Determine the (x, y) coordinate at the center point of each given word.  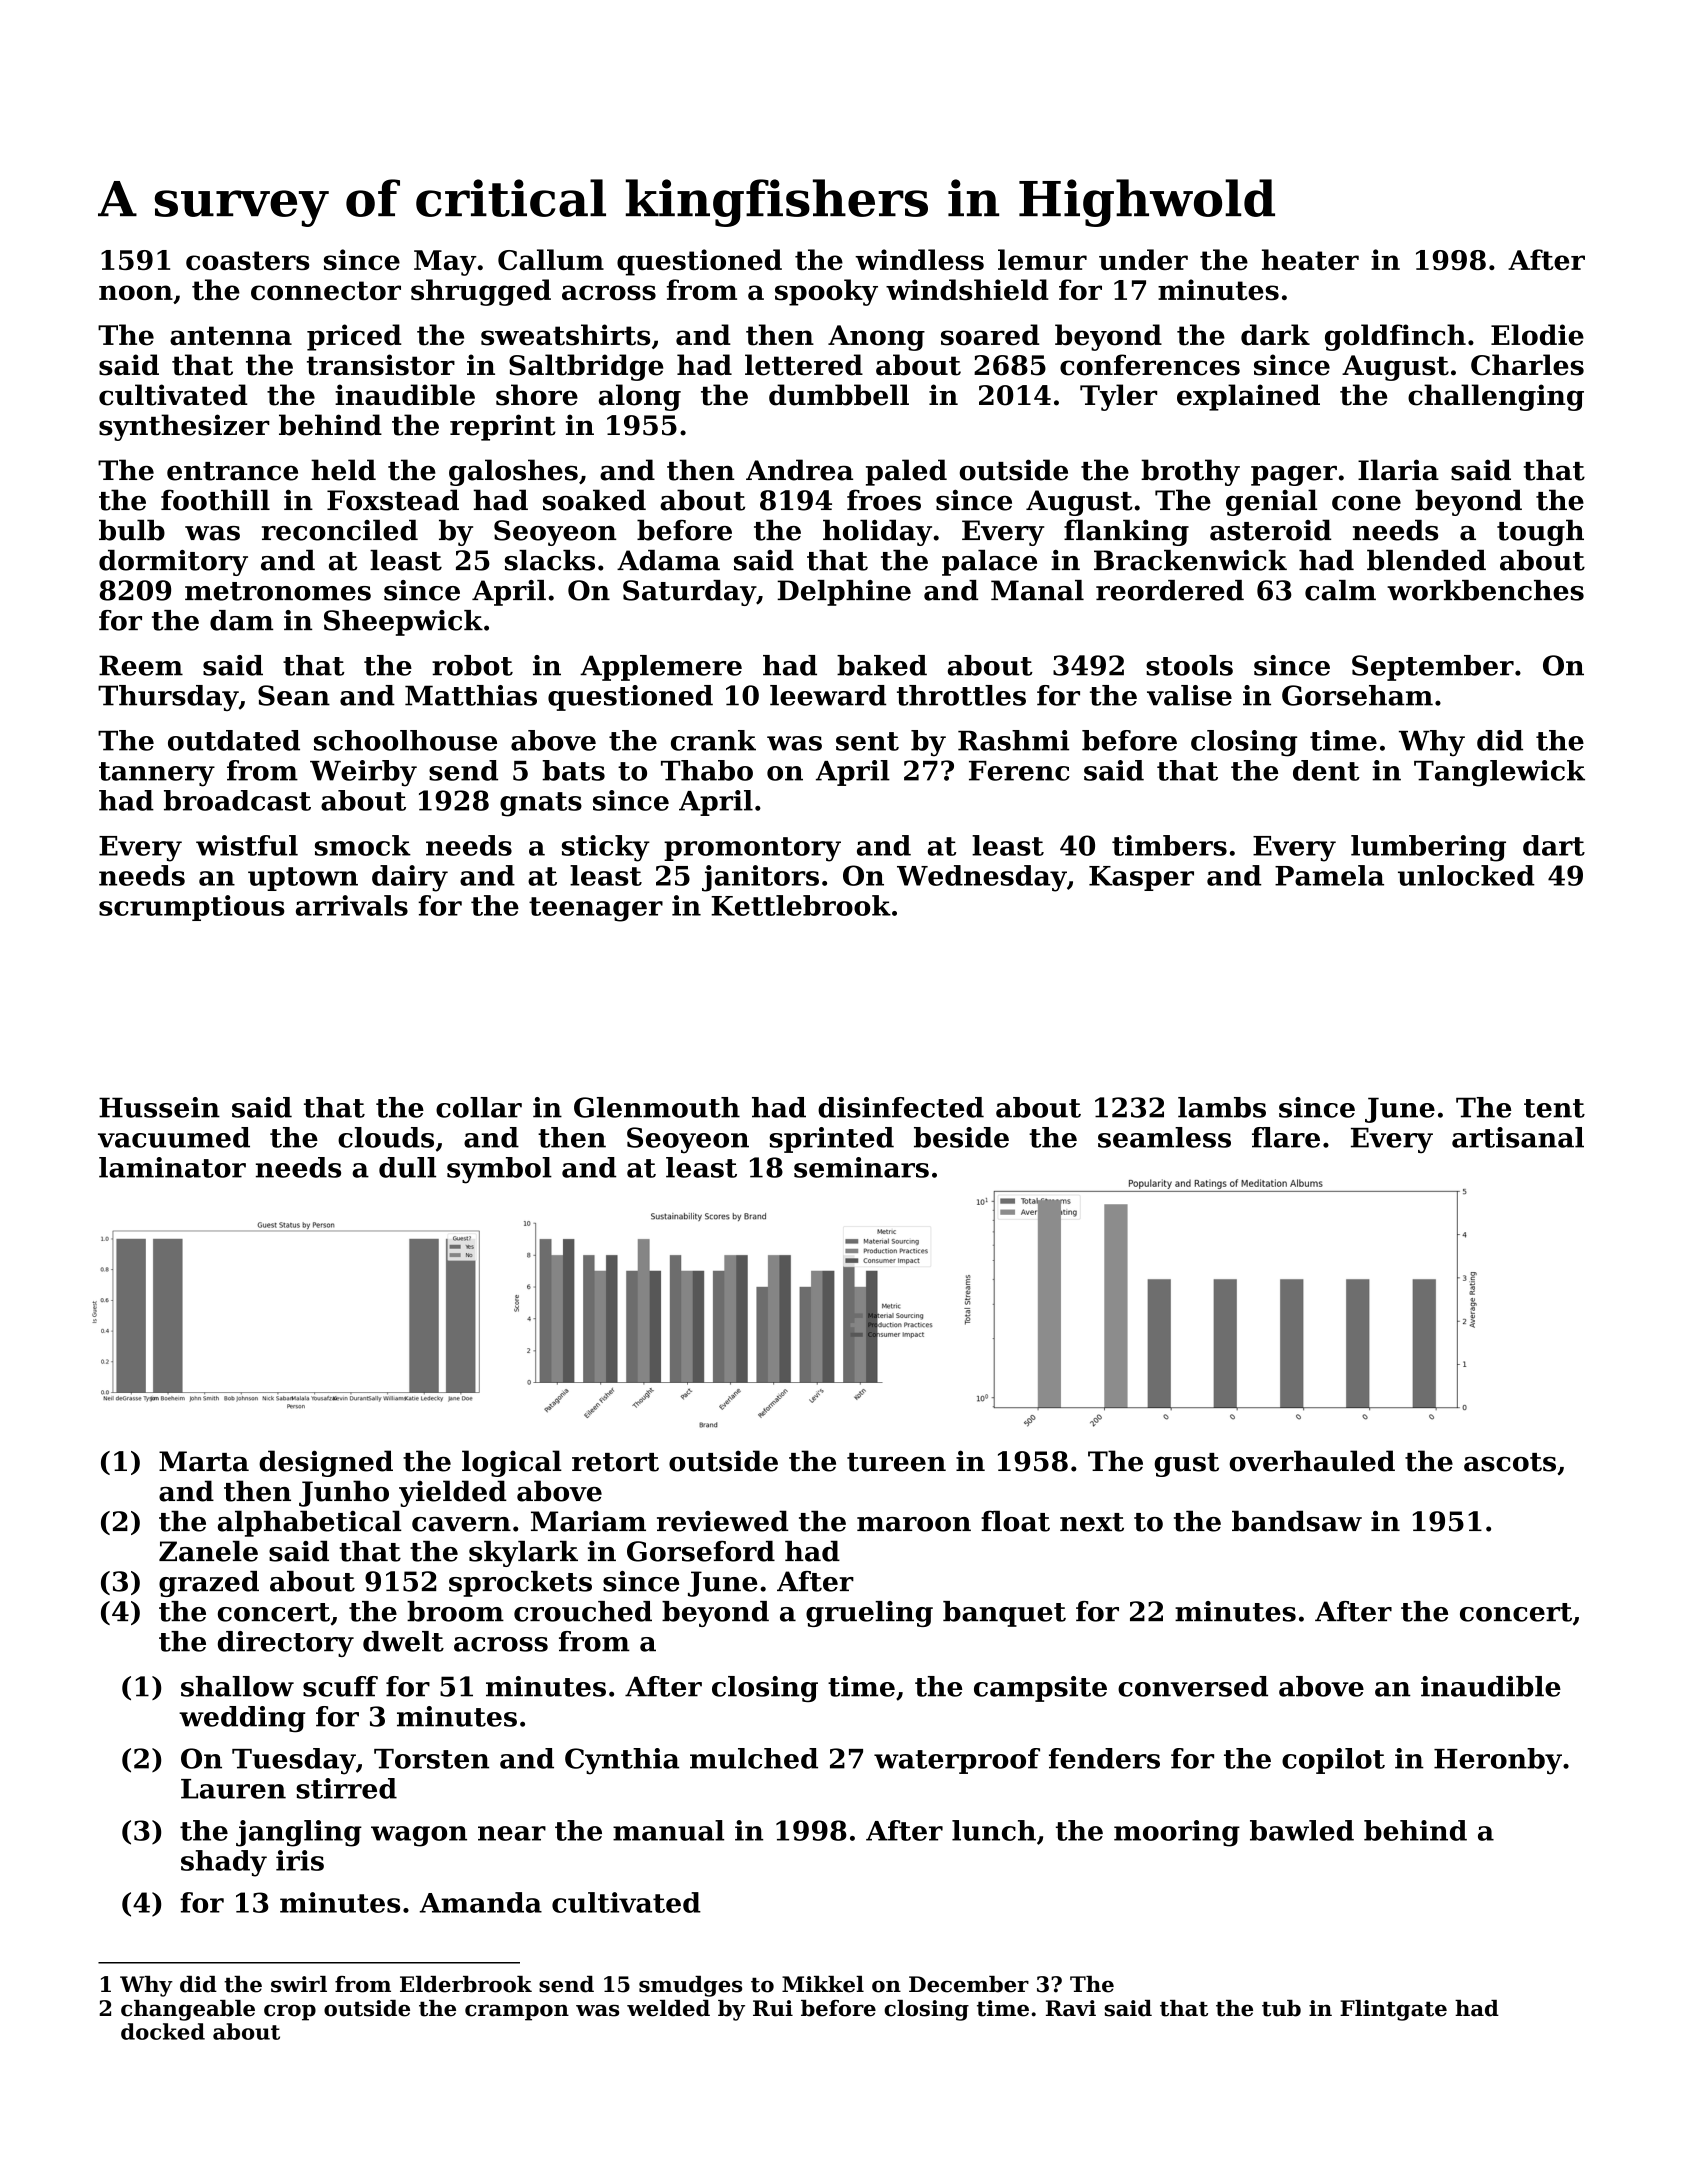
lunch (994, 1830)
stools (1189, 665)
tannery (157, 774)
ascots (1510, 1462)
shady (224, 1863)
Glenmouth (657, 1107)
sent (867, 741)
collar (479, 1107)
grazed (209, 1584)
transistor (381, 365)
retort (615, 1462)
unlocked (1466, 875)
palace (989, 563)
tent (1554, 1108)
